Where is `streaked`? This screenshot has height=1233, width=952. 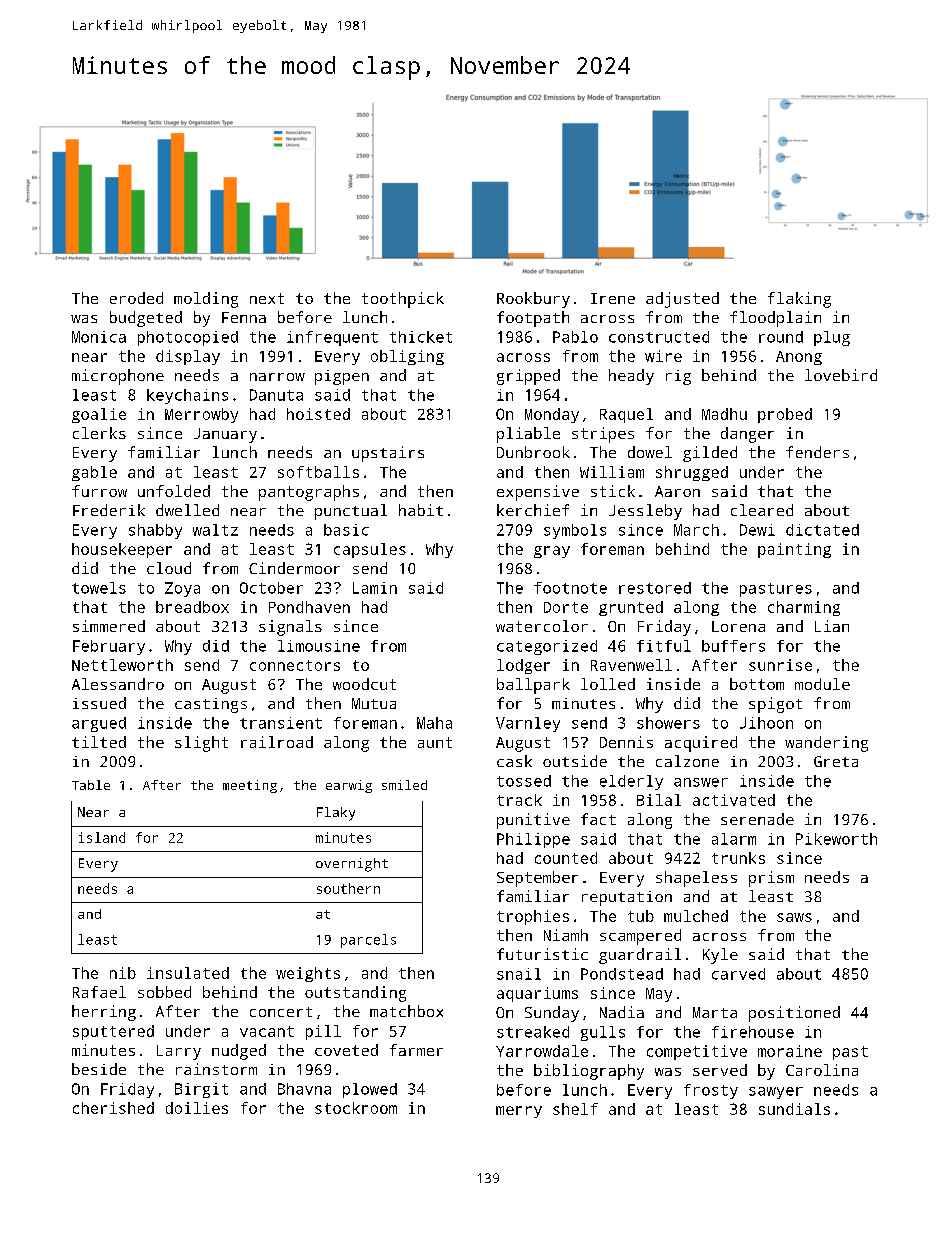 streaked is located at coordinates (533, 1032).
